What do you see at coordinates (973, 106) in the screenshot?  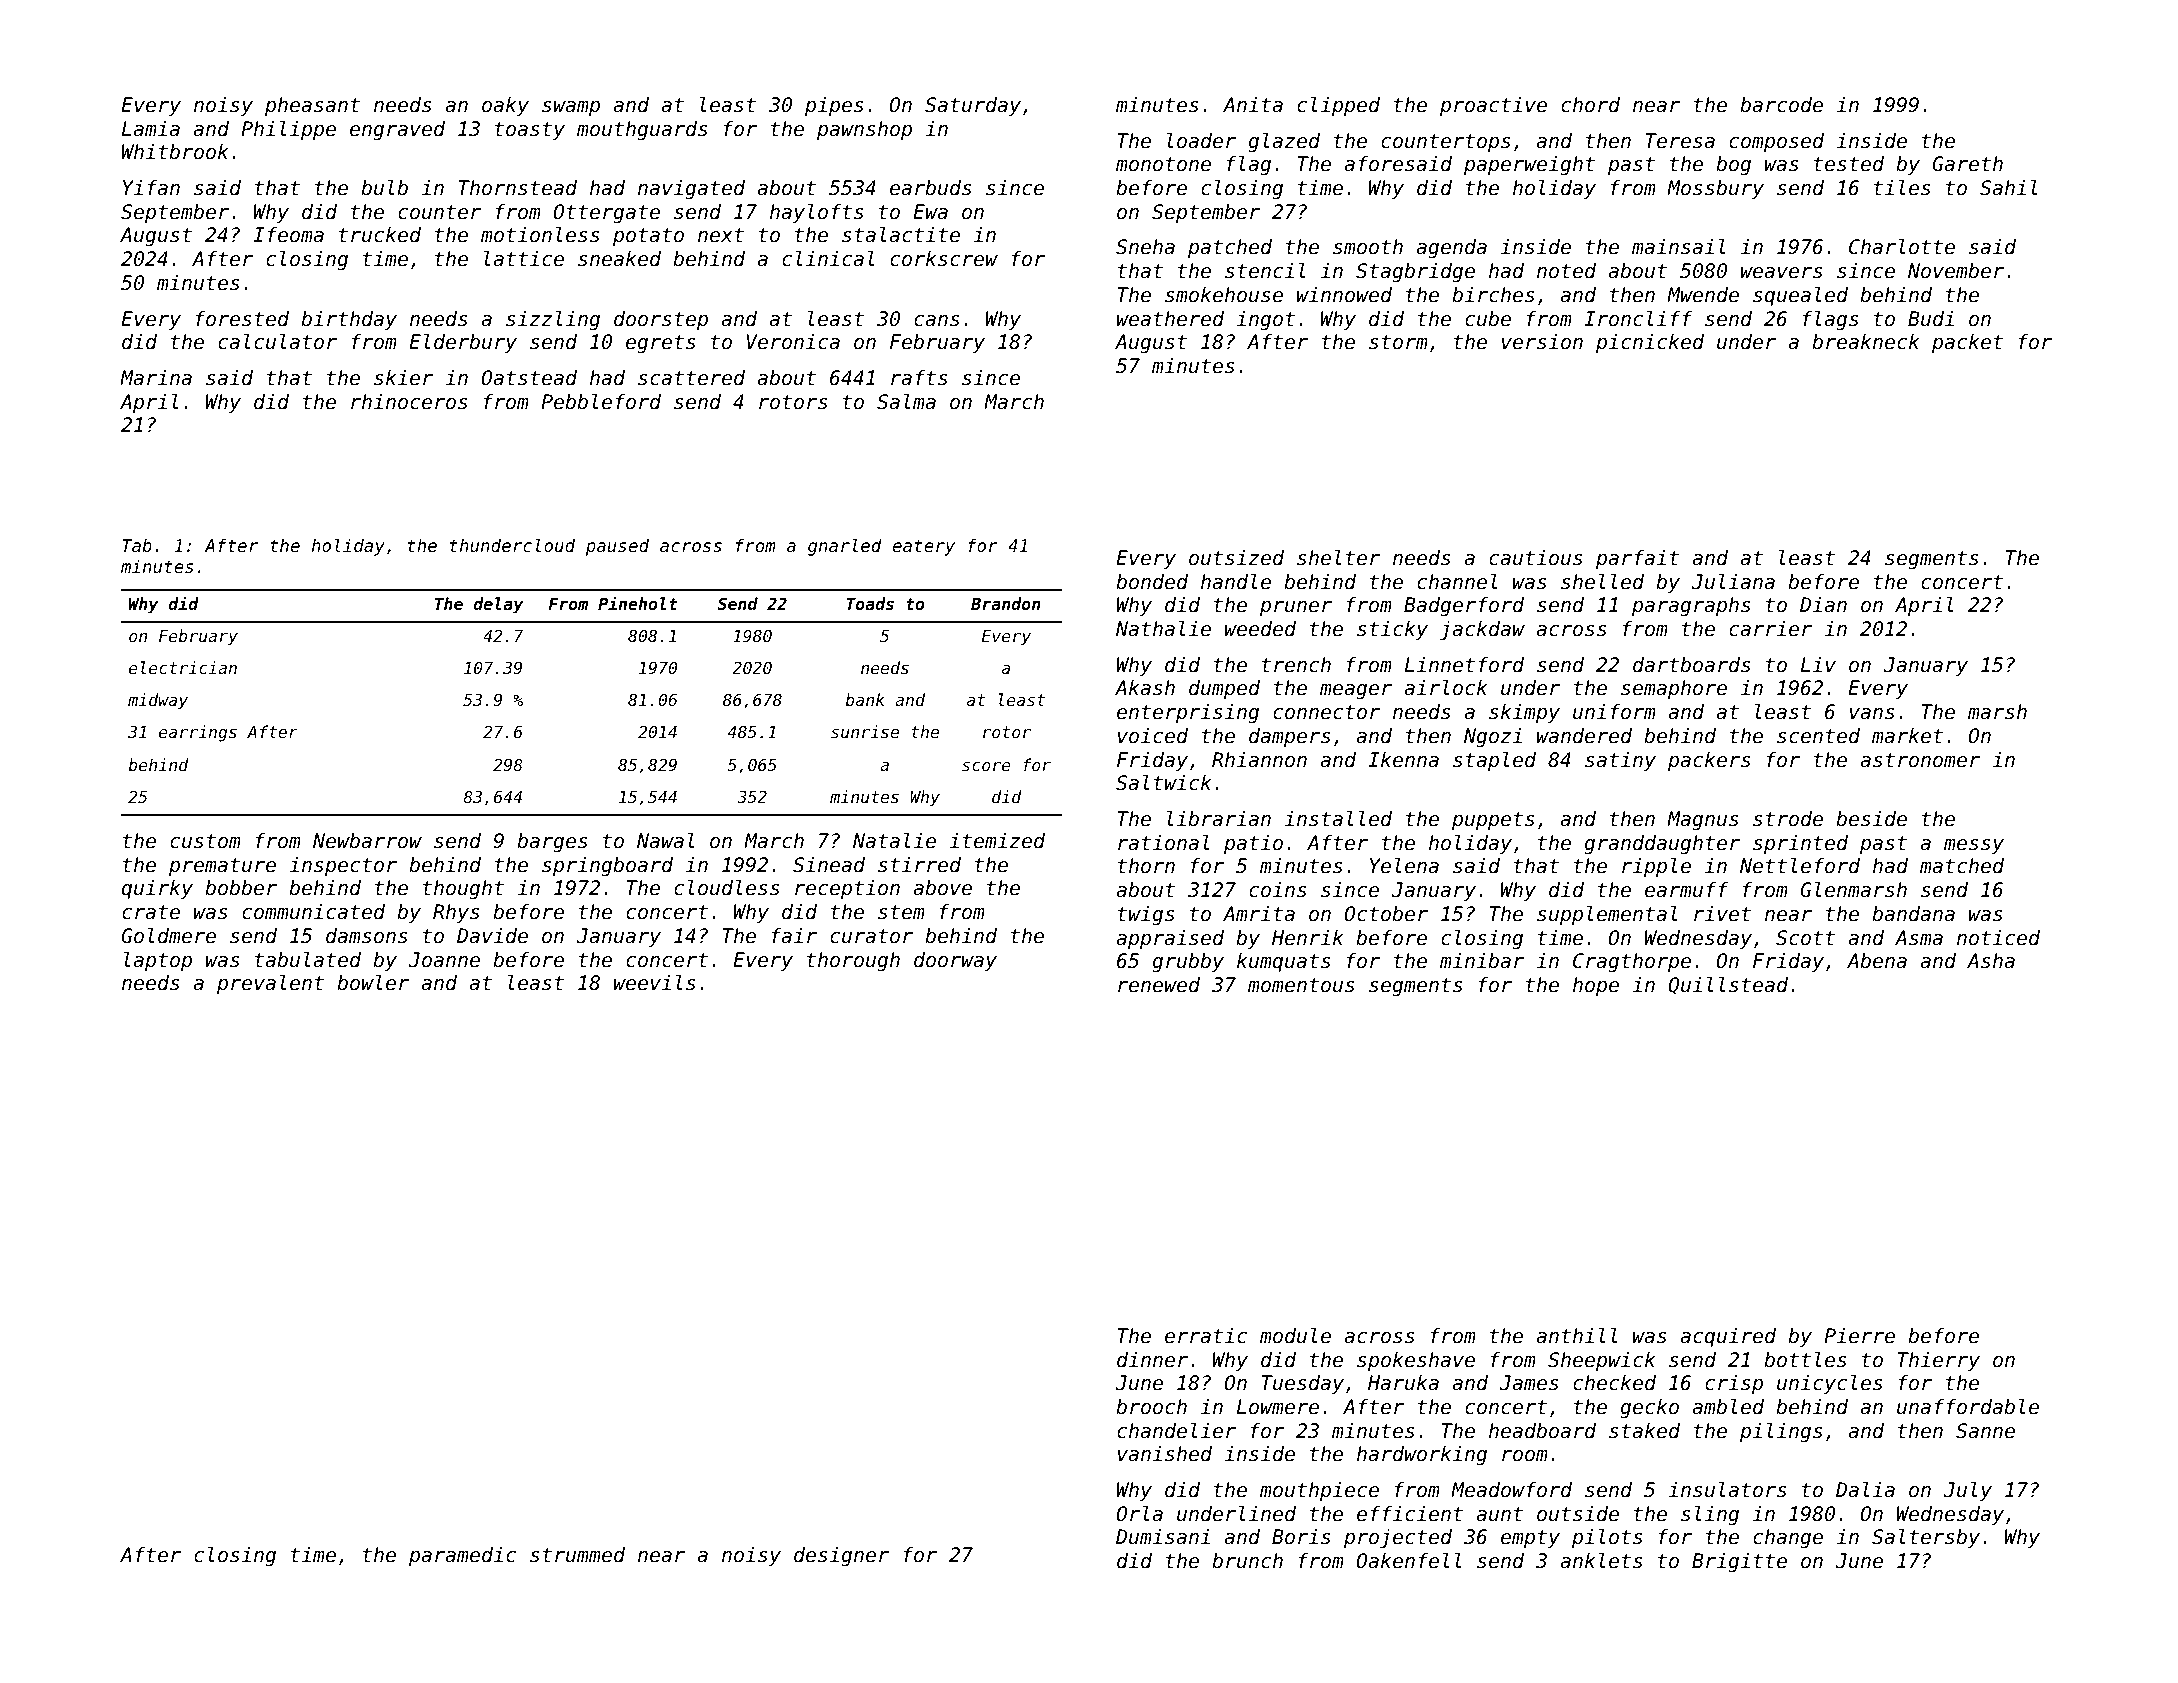 I see `Saturday` at bounding box center [973, 106].
